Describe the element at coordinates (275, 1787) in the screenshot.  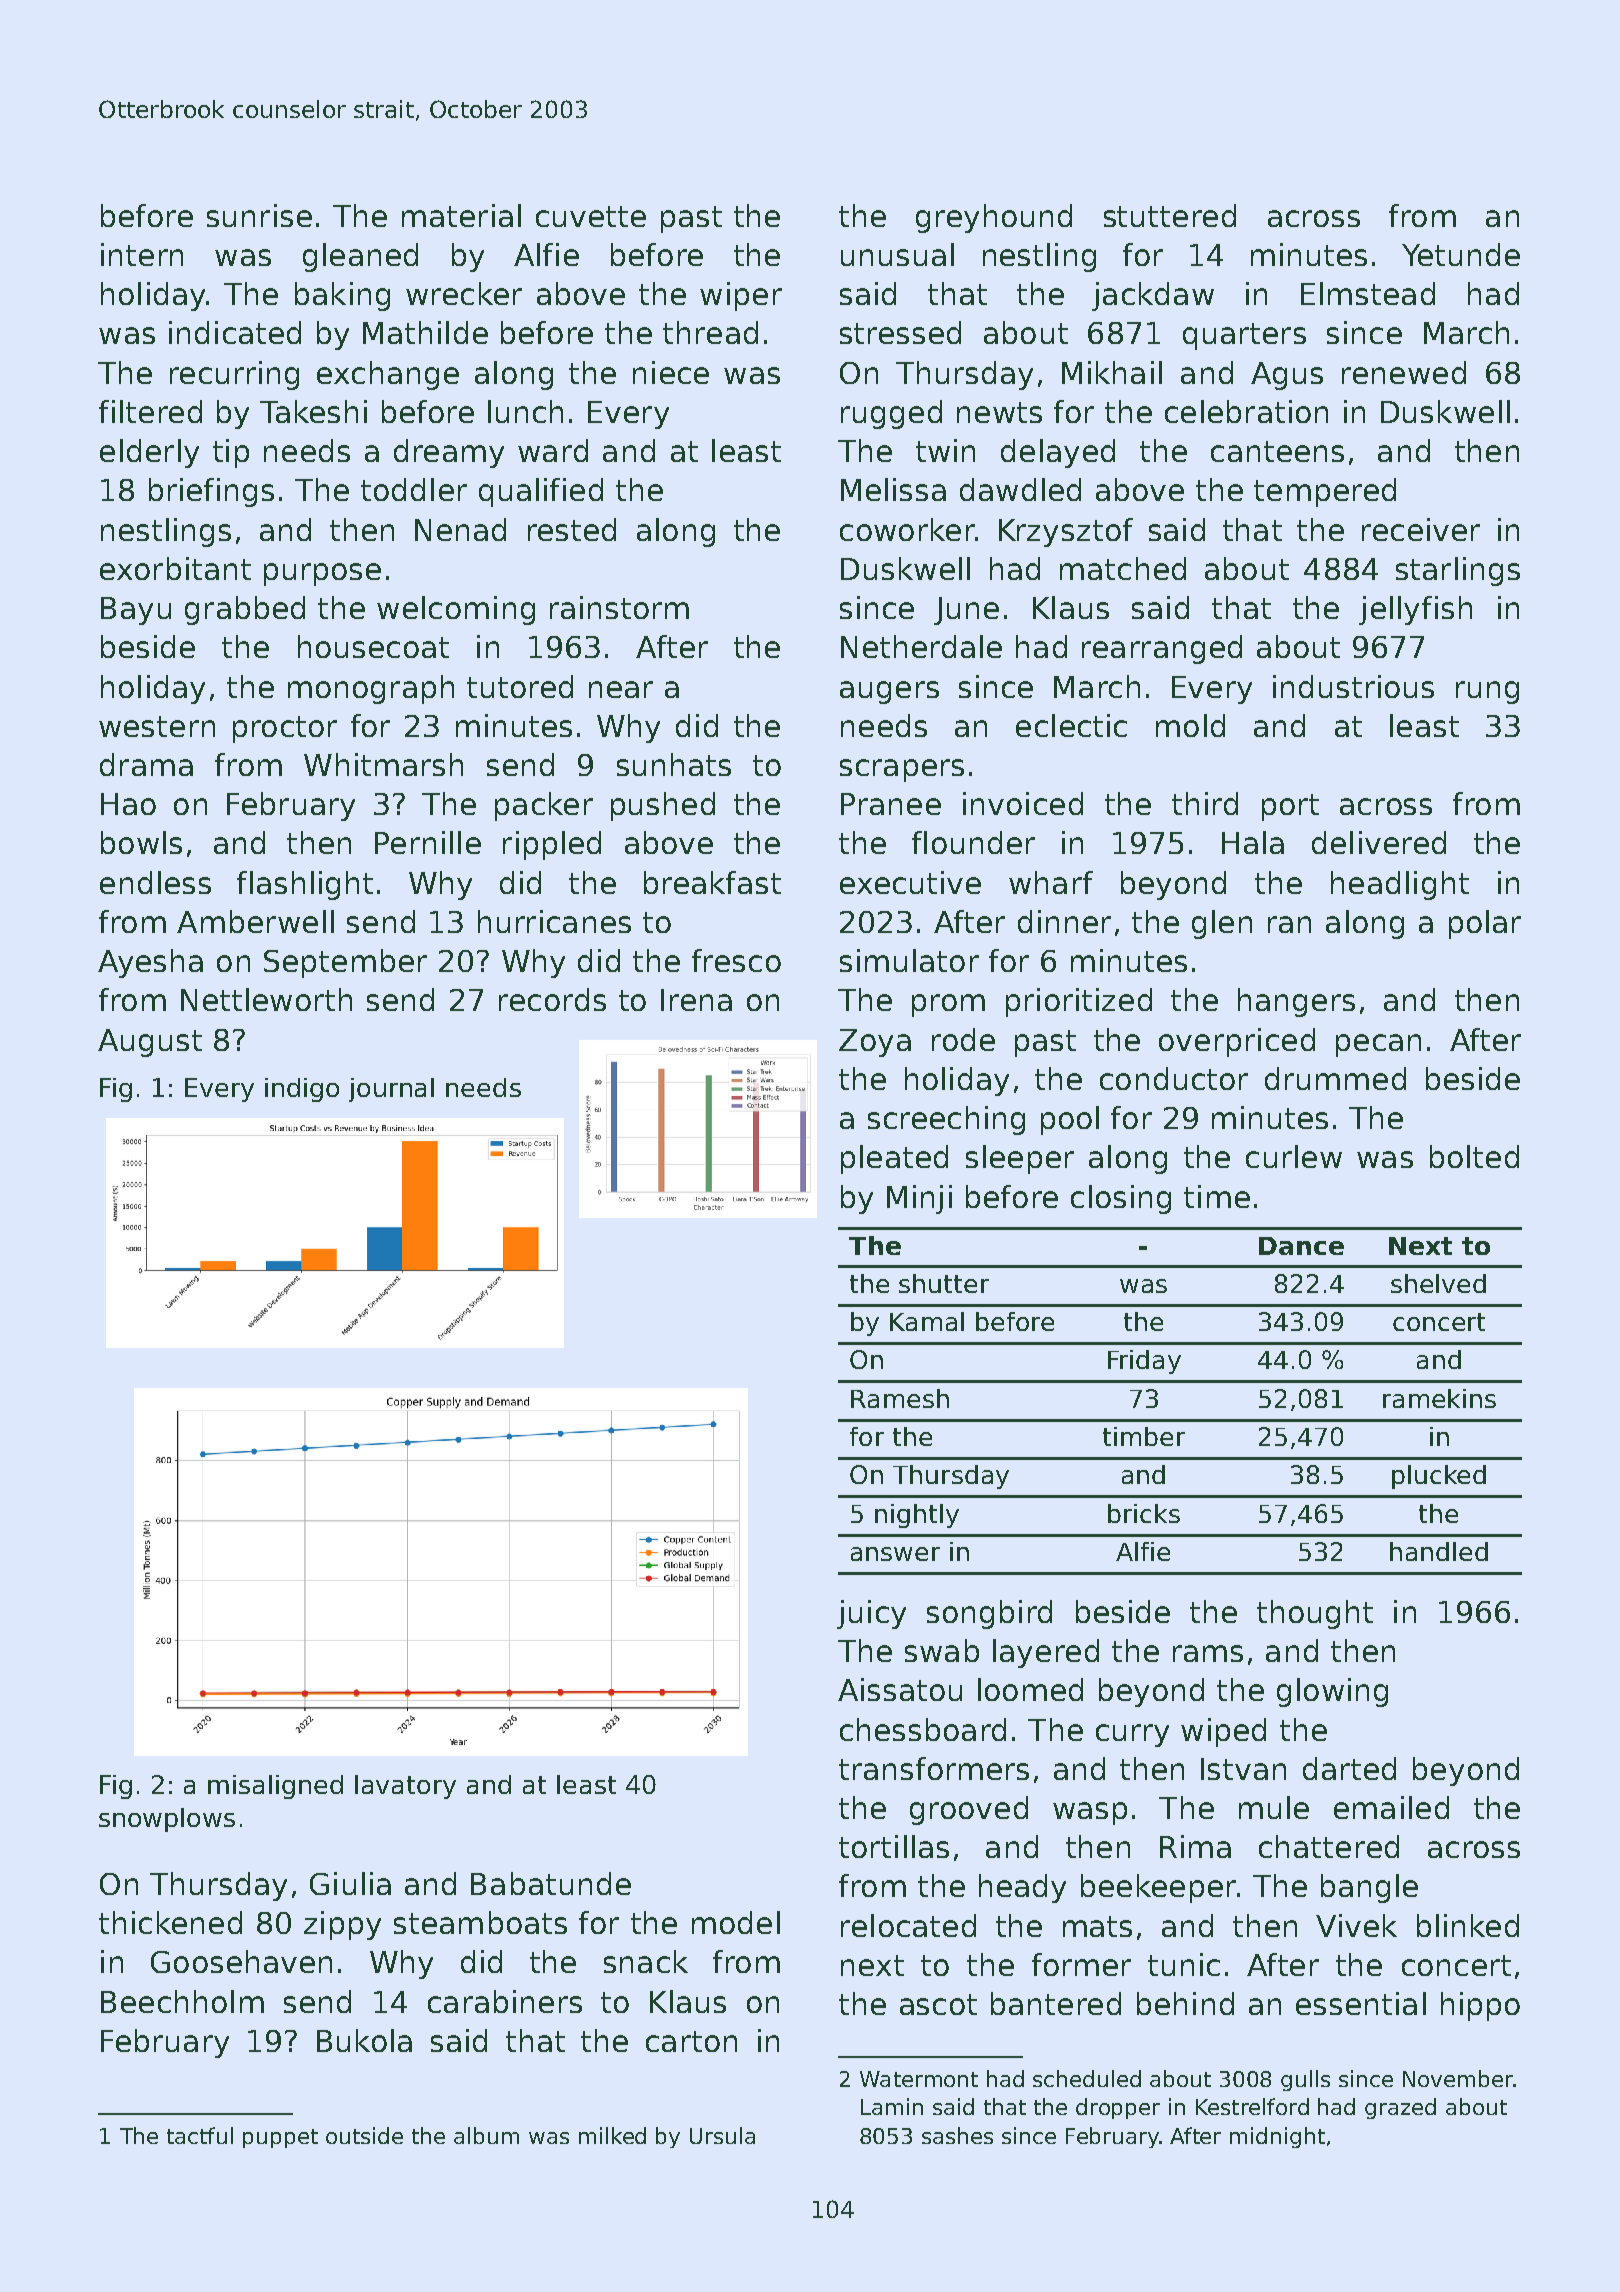
I see `misaligned` at that location.
